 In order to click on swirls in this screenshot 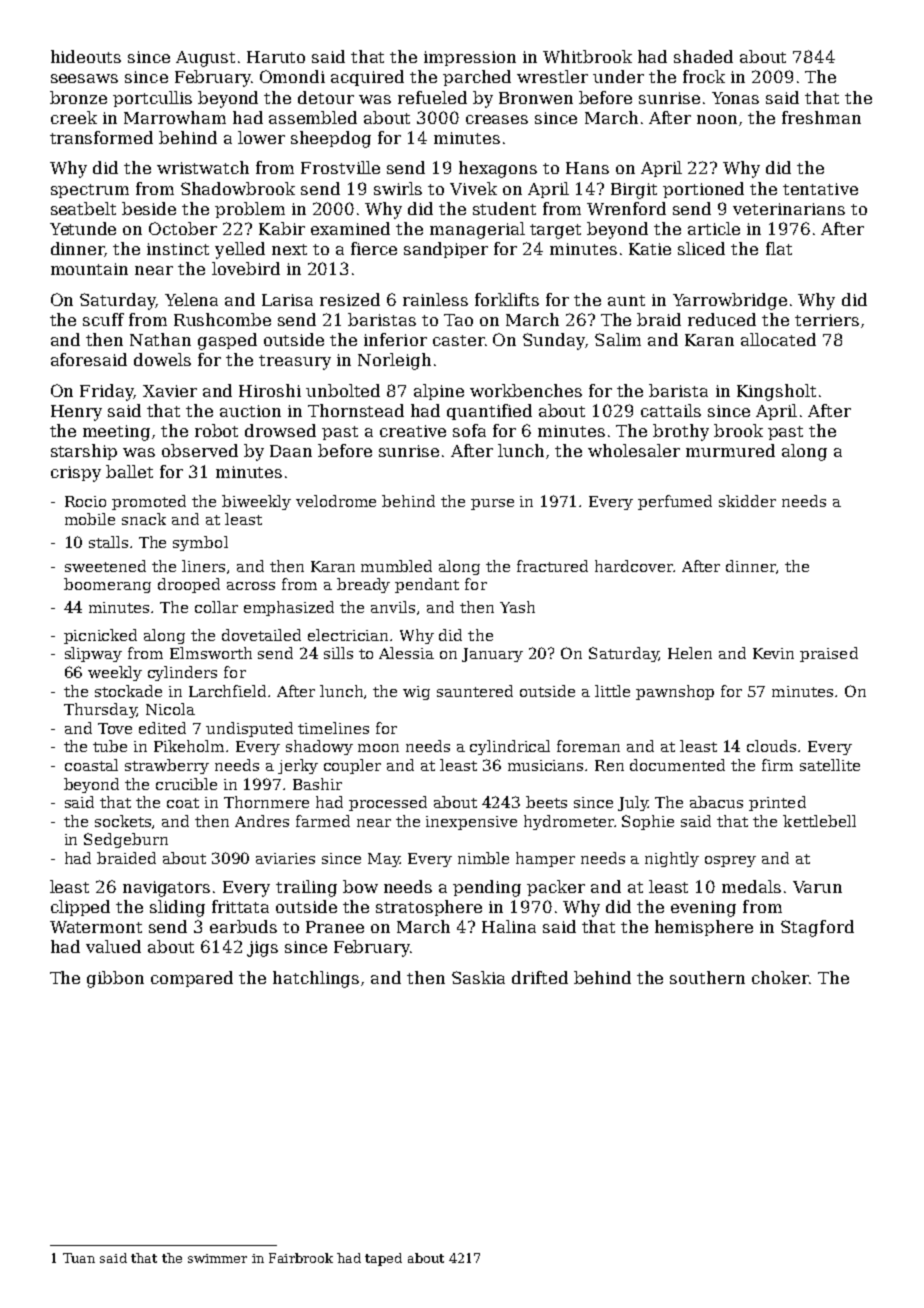, I will do `click(398, 188)`.
